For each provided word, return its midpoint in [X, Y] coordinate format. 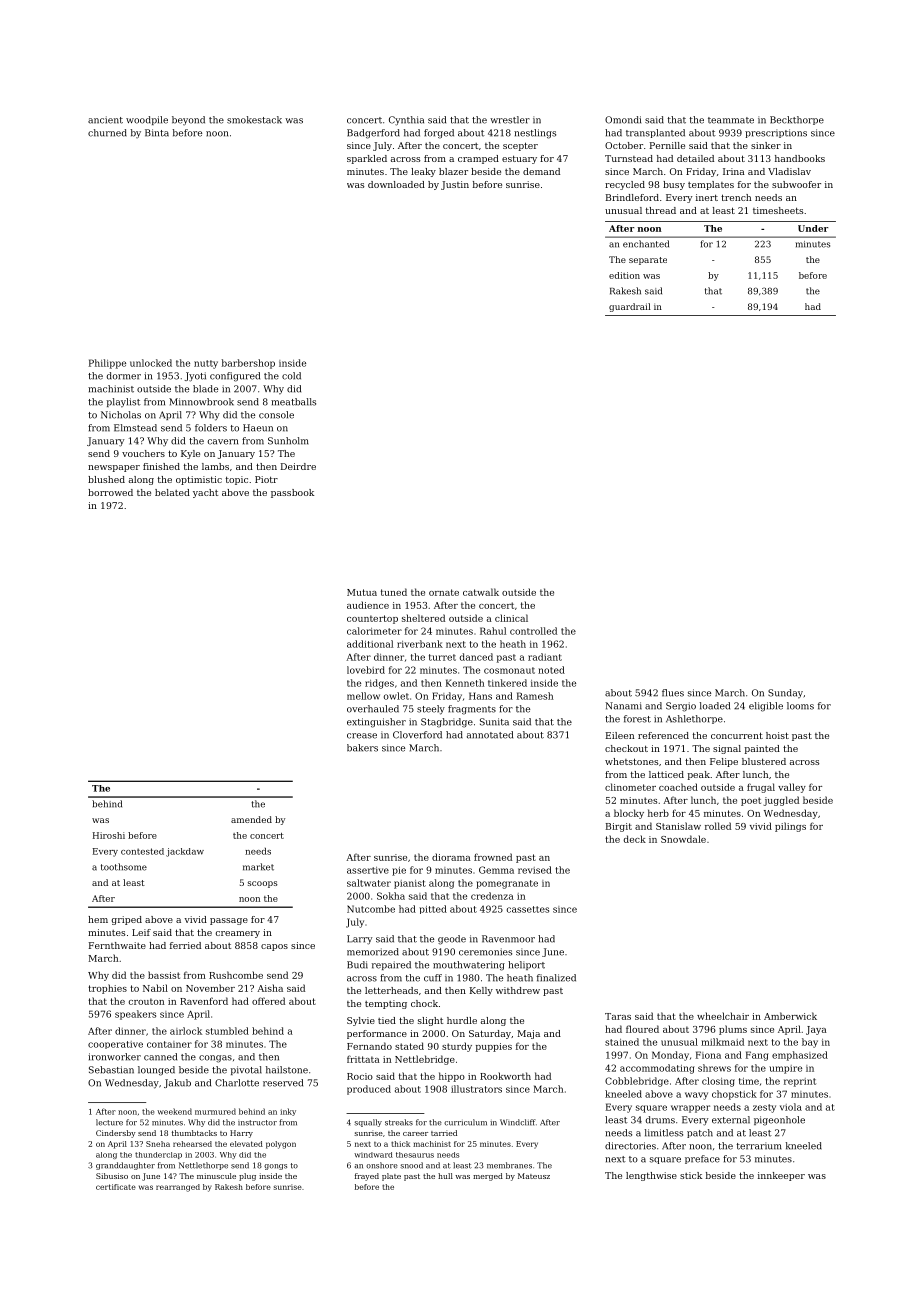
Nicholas [121, 415]
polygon [281, 1145]
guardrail [630, 307]
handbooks [800, 158]
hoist [777, 735]
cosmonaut [509, 670]
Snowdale [683, 839]
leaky [423, 172]
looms [800, 706]
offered [268, 1001]
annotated [490, 735]
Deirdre [298, 466]
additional [370, 644]
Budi [357, 965]
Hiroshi [109, 835]
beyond [188, 120]
